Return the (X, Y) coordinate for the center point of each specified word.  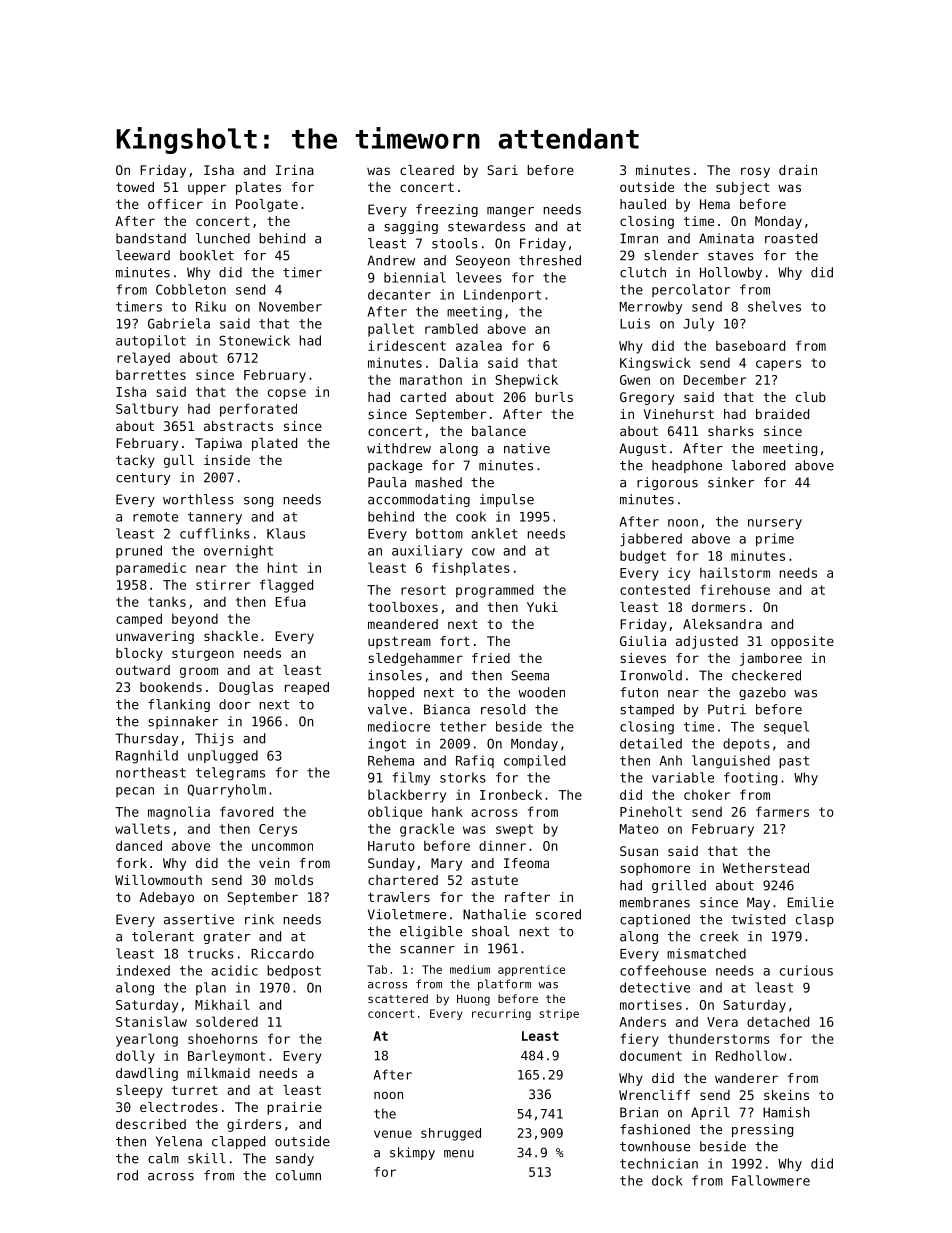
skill (207, 1158)
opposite (802, 642)
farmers (782, 811)
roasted (791, 238)
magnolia (179, 813)
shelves (774, 306)
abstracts (238, 426)
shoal (491, 931)
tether (463, 726)
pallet (391, 330)
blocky (139, 654)
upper (207, 189)
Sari (502, 170)
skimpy (412, 1153)
